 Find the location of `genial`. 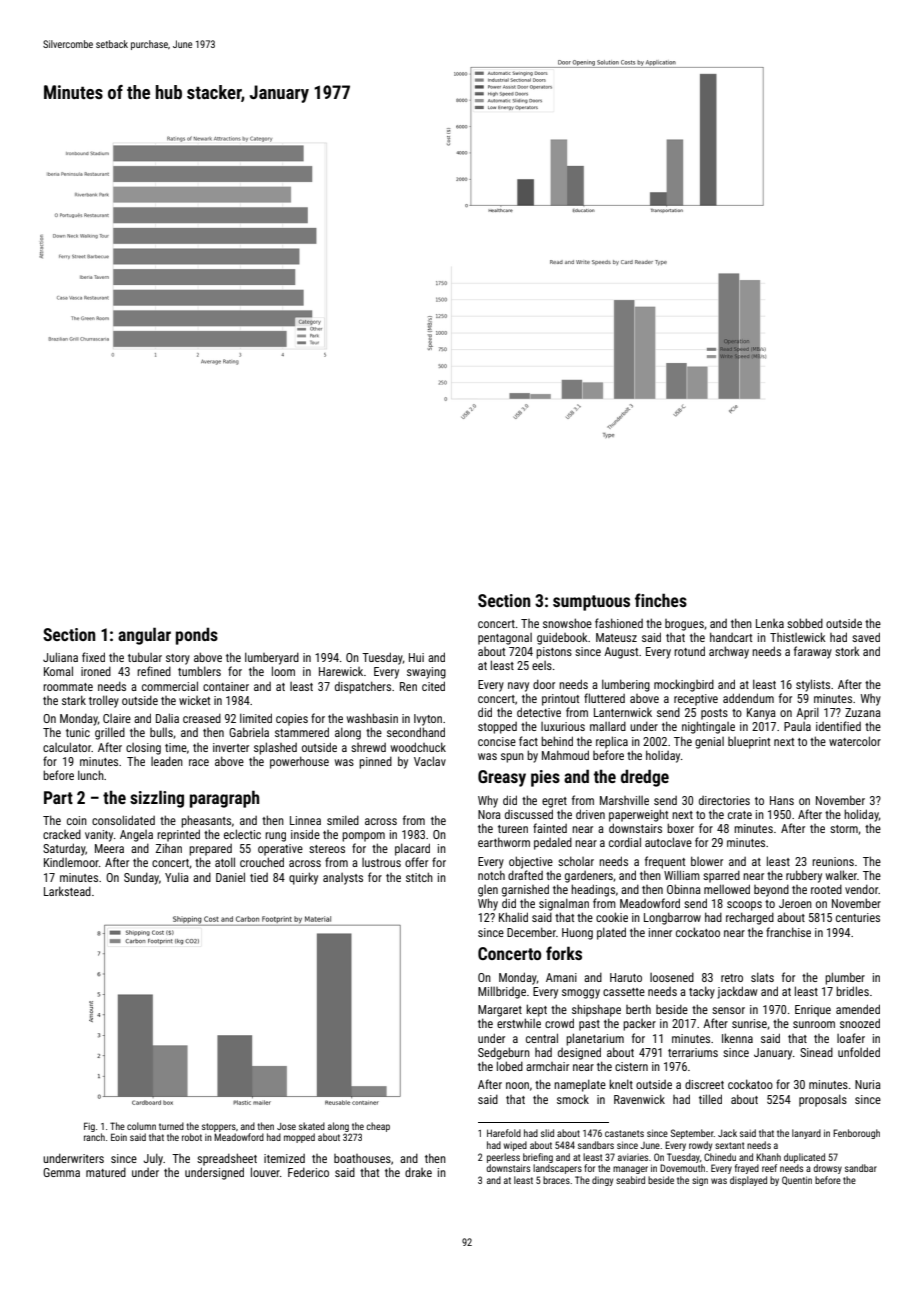

genial is located at coordinates (709, 743).
